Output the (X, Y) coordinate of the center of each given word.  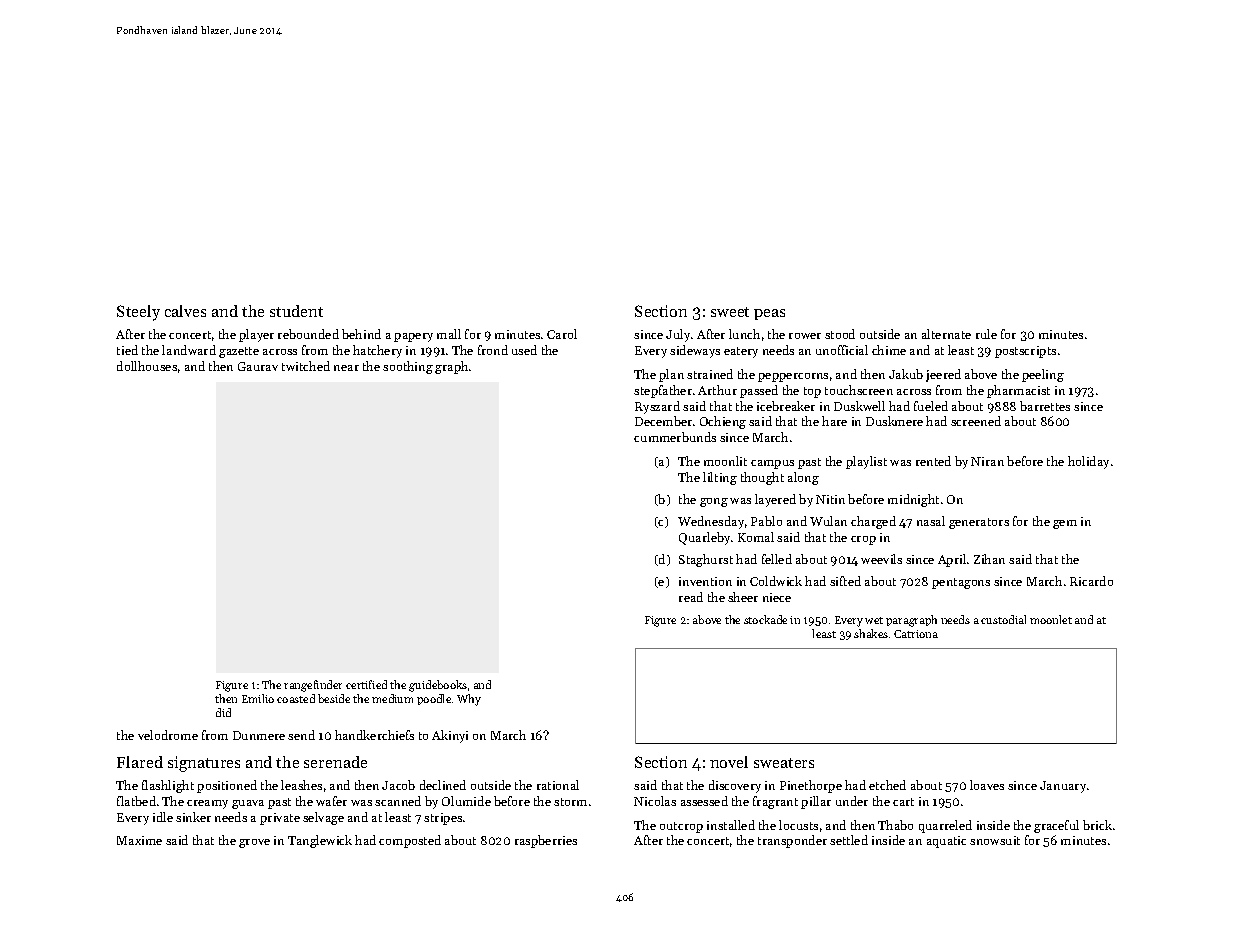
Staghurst (706, 560)
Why (469, 700)
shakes (871, 633)
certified (366, 684)
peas (769, 314)
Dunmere (259, 735)
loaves (987, 785)
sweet (730, 312)
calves (185, 311)
